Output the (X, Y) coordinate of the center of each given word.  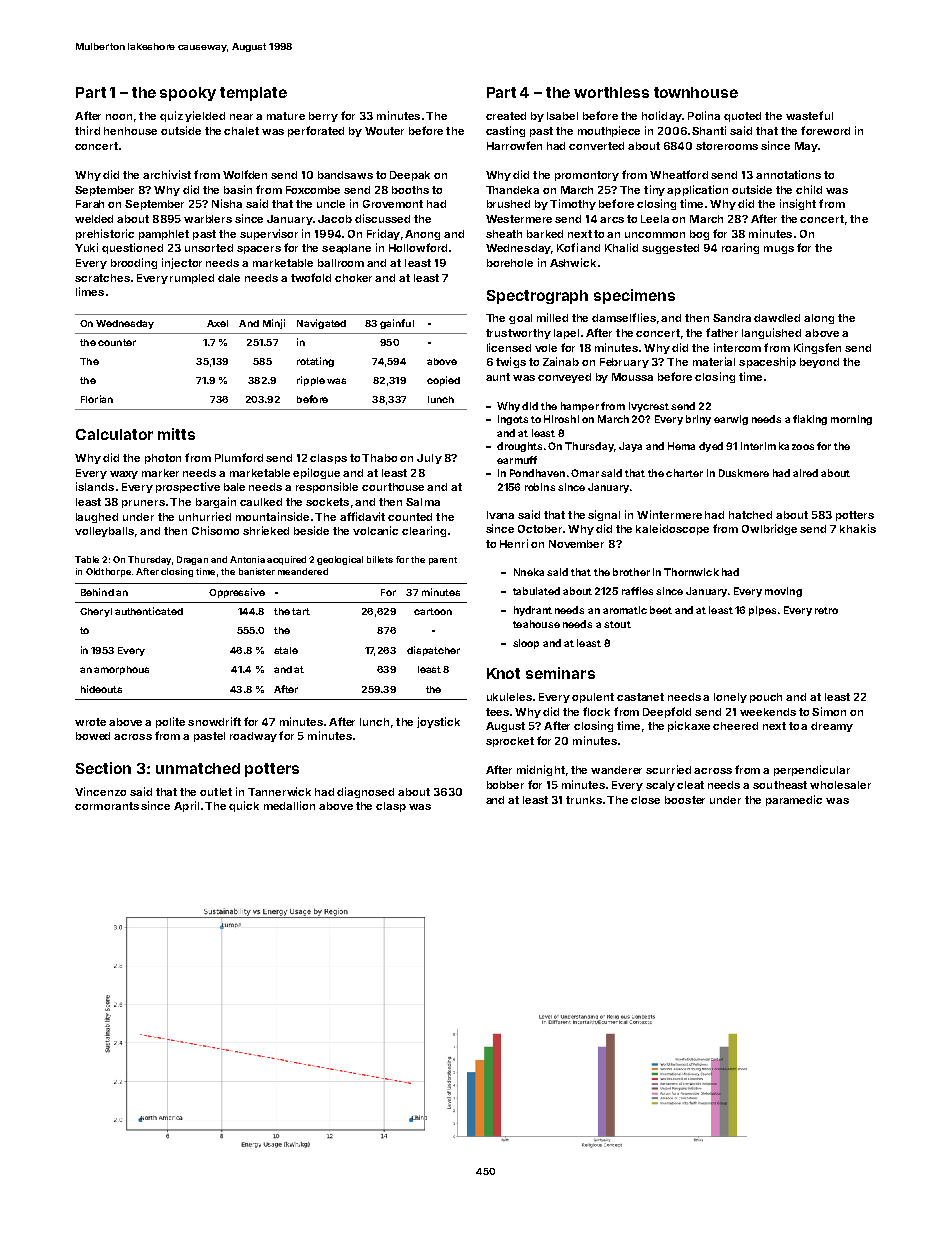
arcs (612, 220)
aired (805, 473)
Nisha (227, 203)
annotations (788, 174)
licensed (509, 347)
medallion (289, 805)
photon (163, 459)
